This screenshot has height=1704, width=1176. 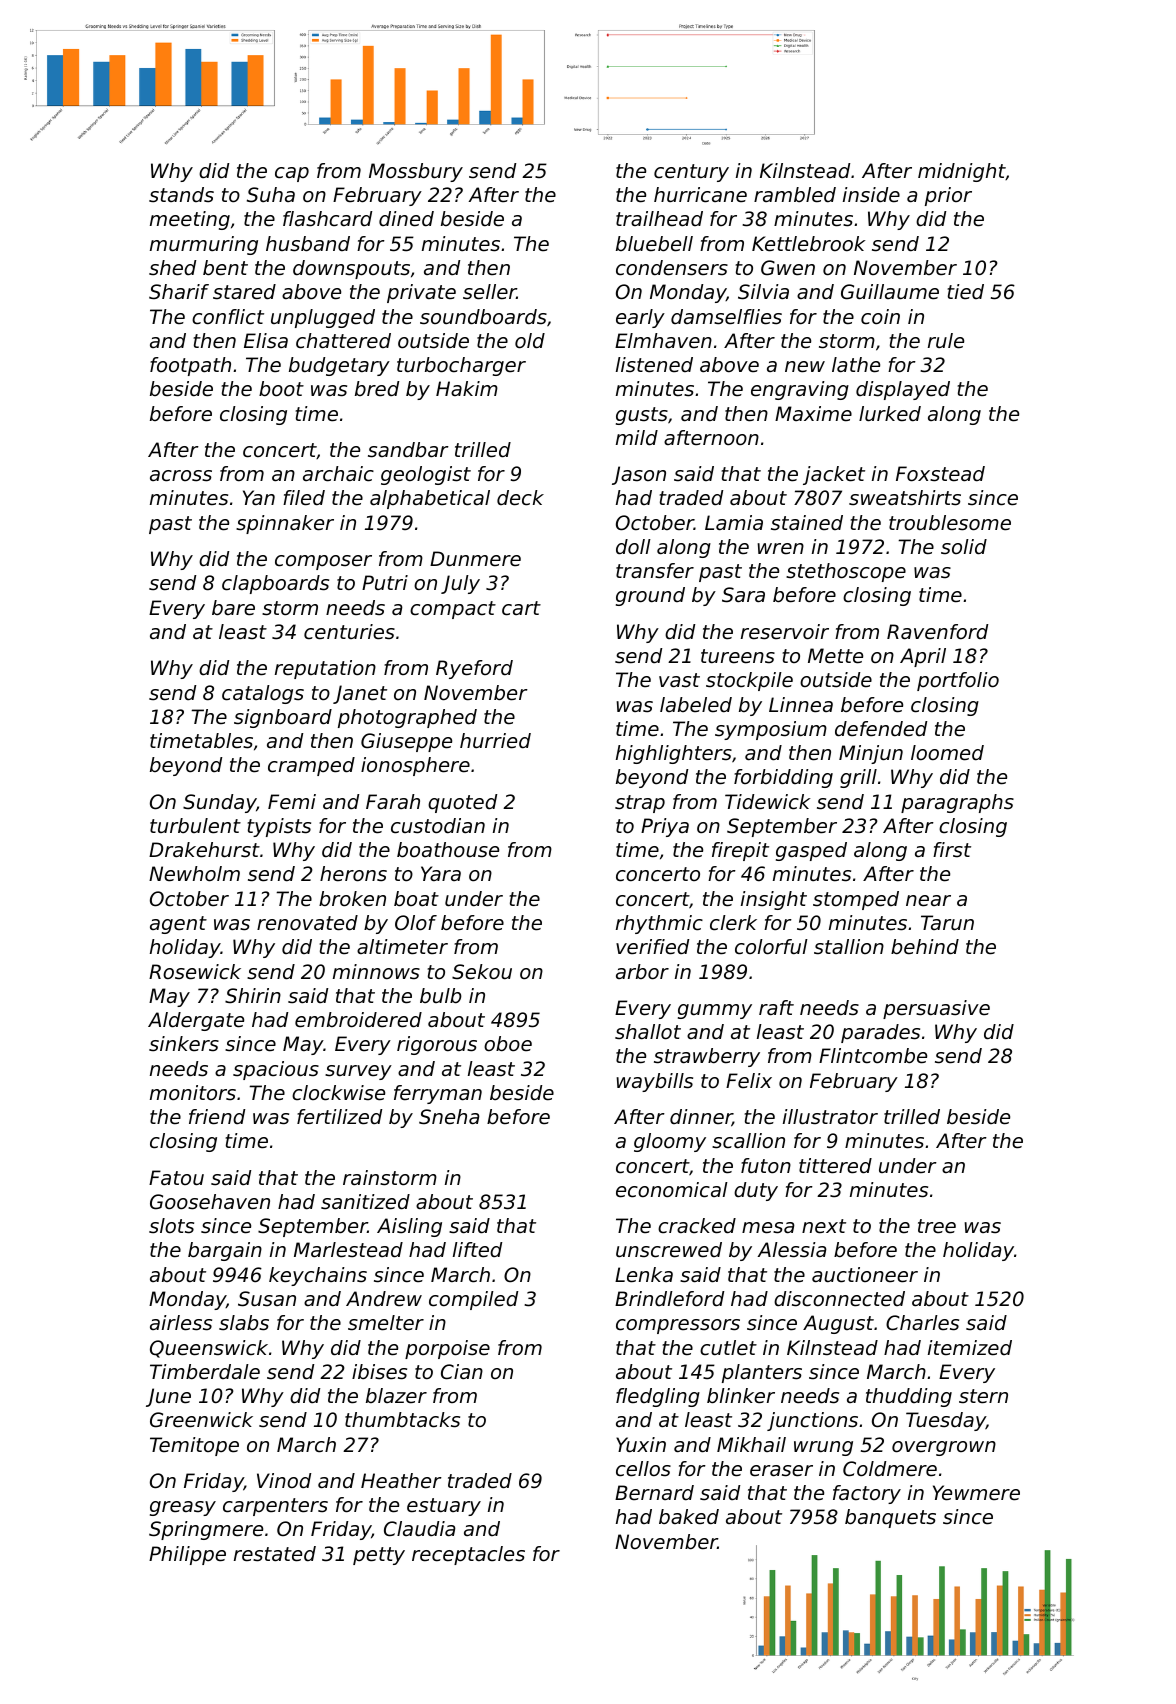 What do you see at coordinates (495, 741) in the screenshot?
I see `hurried` at bounding box center [495, 741].
